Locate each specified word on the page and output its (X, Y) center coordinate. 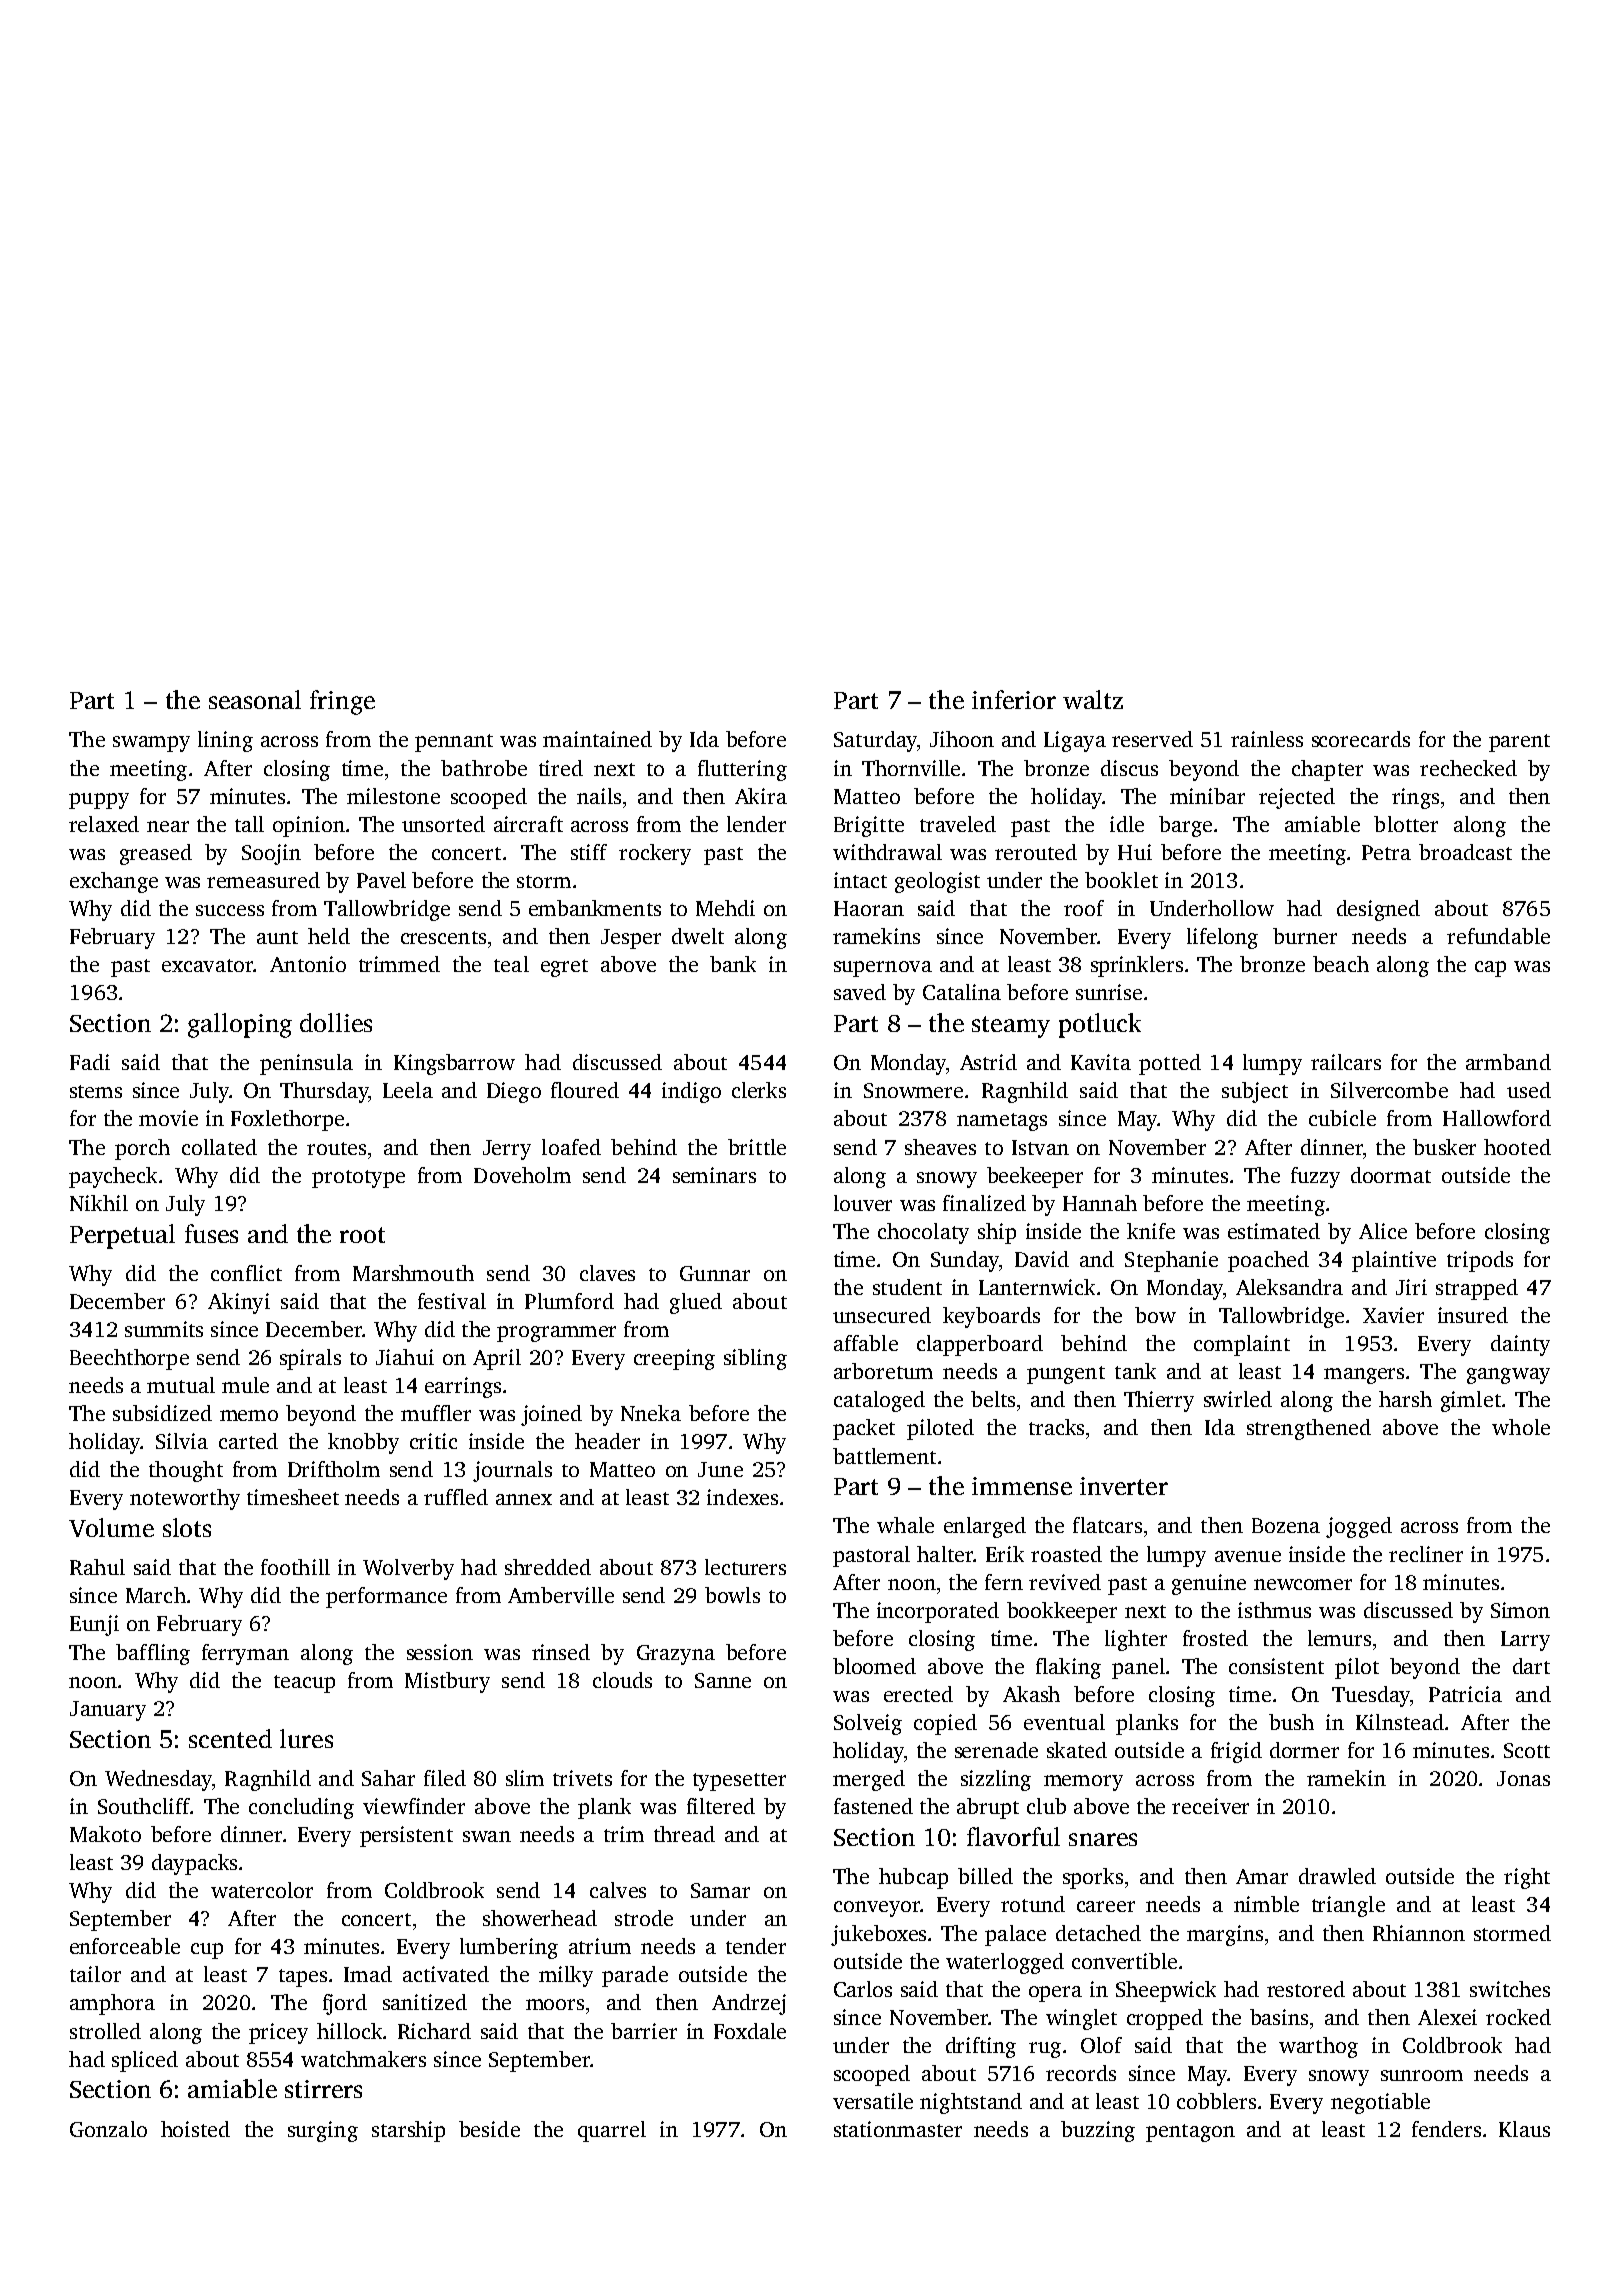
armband (1508, 1062)
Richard (434, 2031)
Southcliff (144, 1806)
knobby (363, 1443)
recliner (1426, 1554)
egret (564, 968)
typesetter (739, 1782)
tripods (1480, 1261)
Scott (1527, 1750)
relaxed (104, 824)
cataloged (879, 1401)
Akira (761, 796)
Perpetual (122, 1236)
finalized (984, 1203)
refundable (1498, 936)
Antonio (308, 964)
